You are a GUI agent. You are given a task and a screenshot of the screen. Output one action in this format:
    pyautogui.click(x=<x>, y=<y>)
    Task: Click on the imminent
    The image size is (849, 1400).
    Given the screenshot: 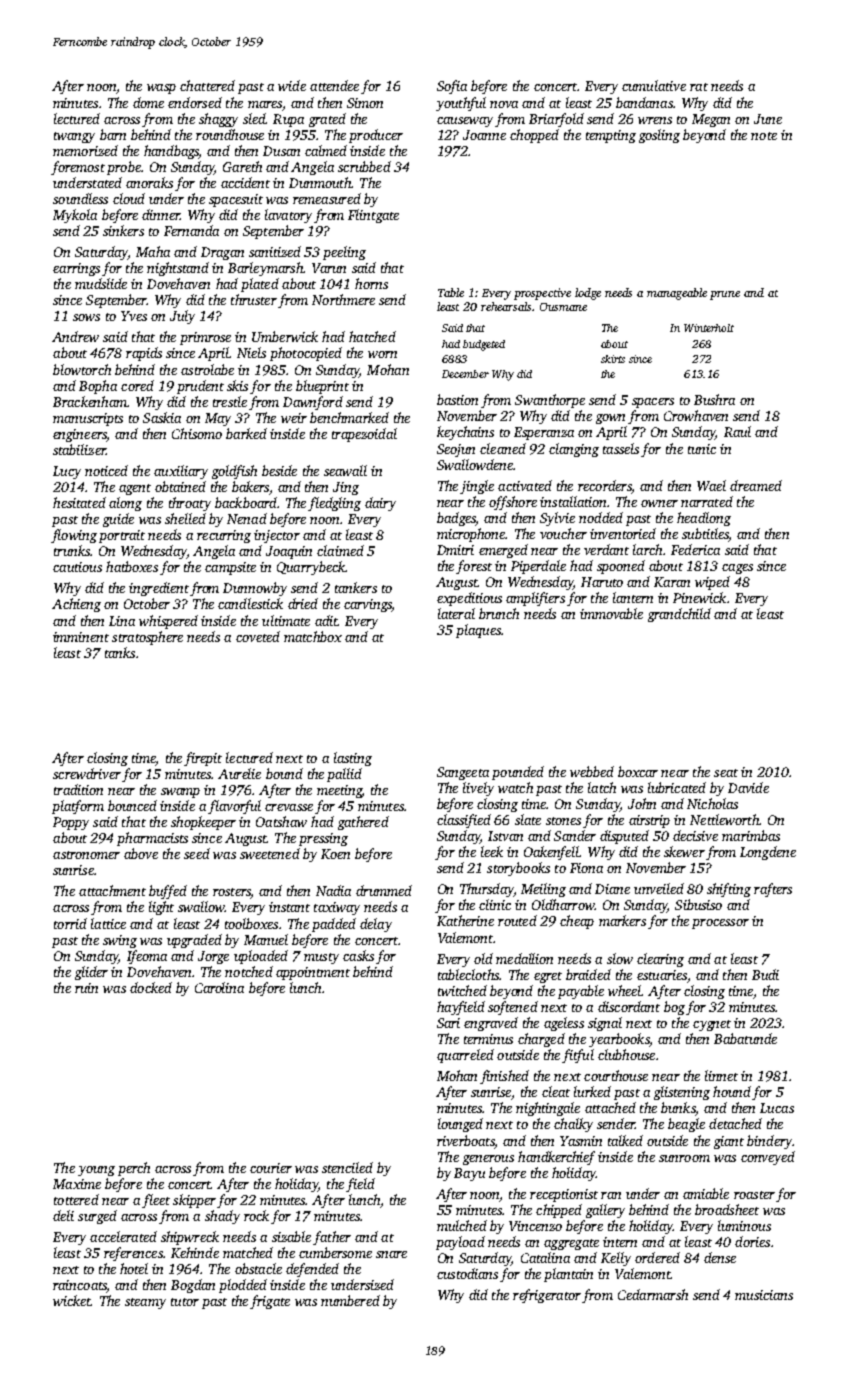 What is the action you would take?
    pyautogui.click(x=81, y=637)
